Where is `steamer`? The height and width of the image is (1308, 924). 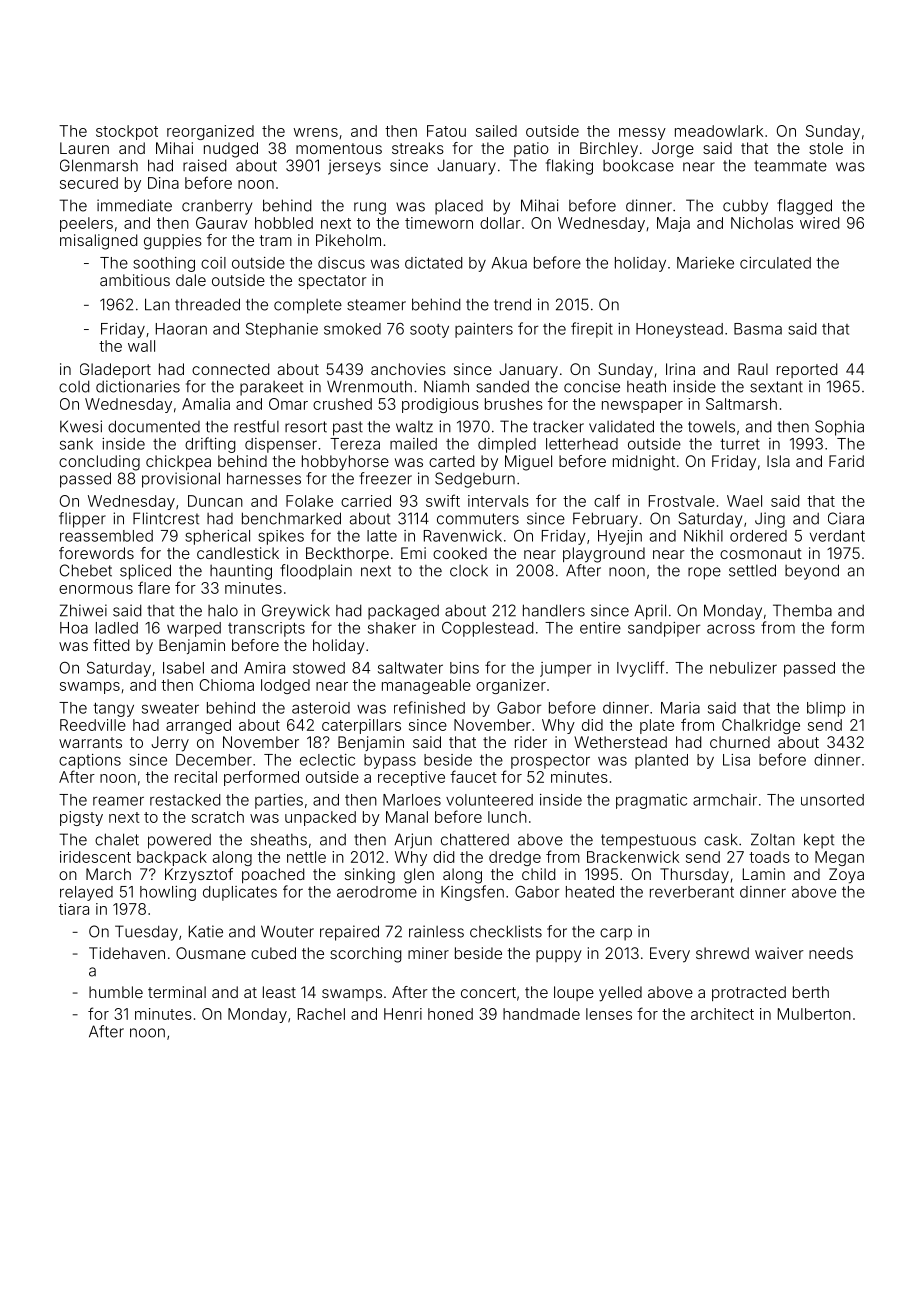 steamer is located at coordinates (376, 305).
